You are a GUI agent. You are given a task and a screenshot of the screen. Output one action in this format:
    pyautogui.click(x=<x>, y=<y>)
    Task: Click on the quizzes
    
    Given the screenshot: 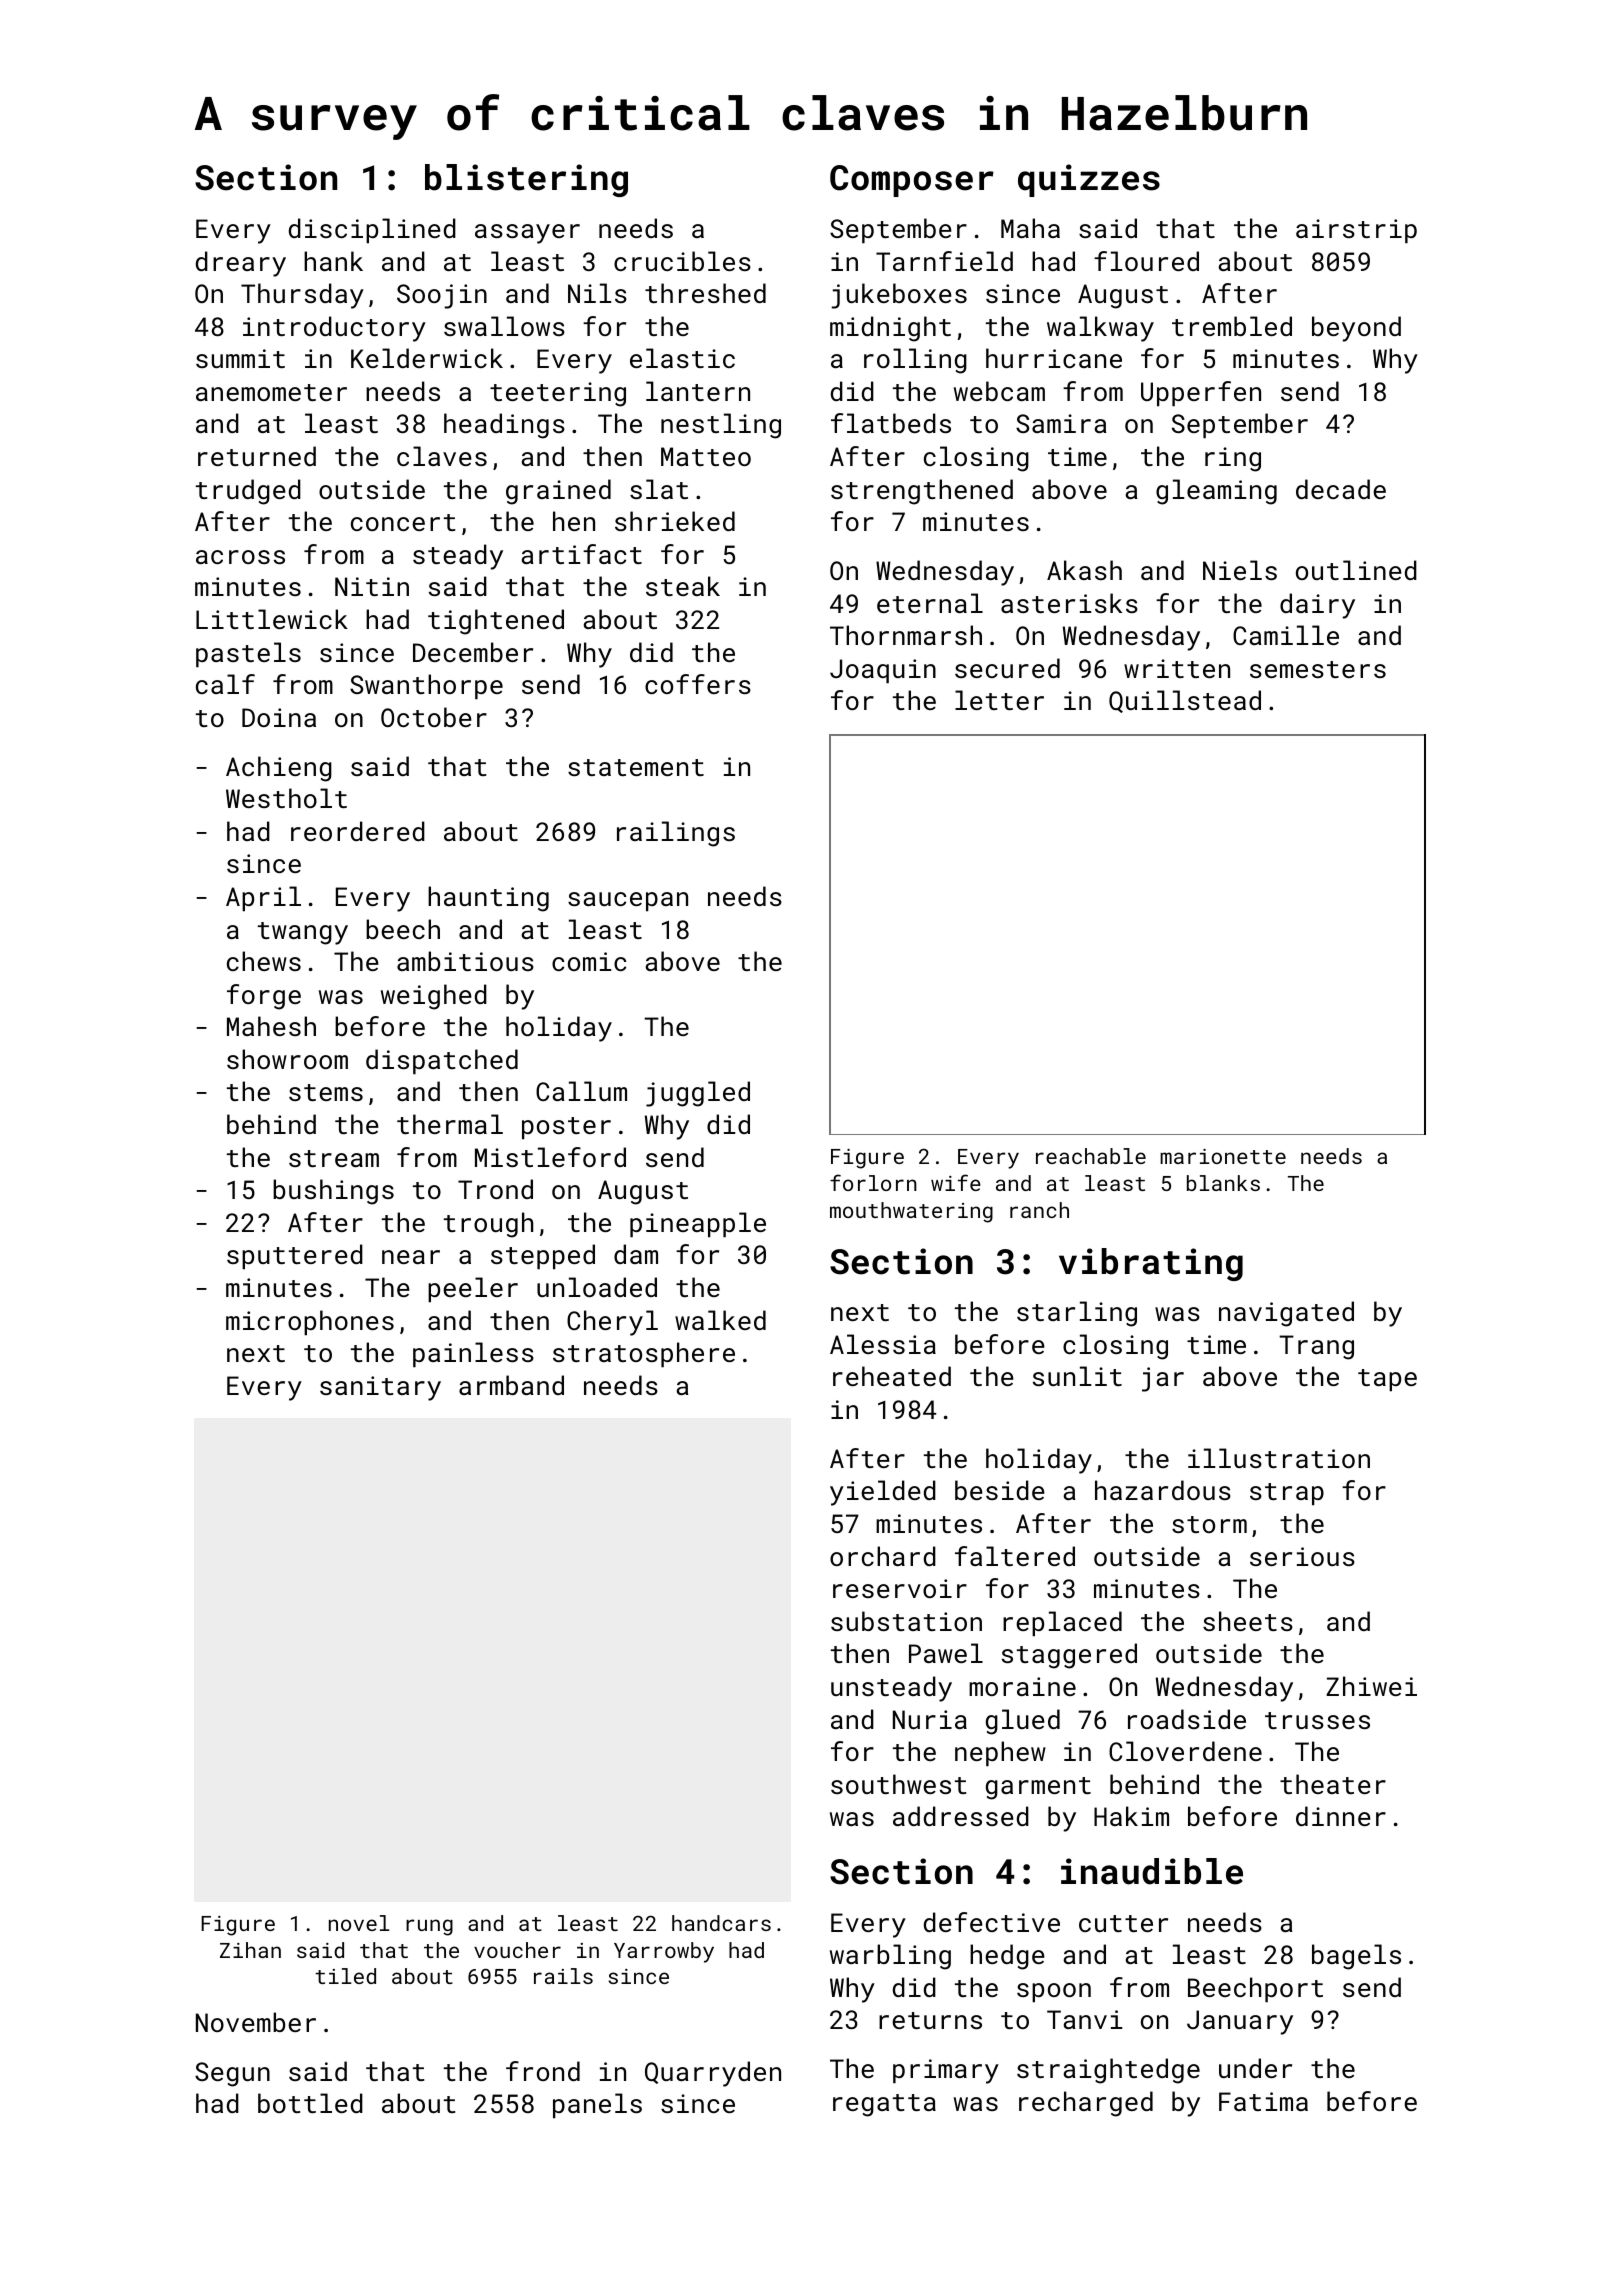 What is the action you would take?
    pyautogui.click(x=1089, y=180)
